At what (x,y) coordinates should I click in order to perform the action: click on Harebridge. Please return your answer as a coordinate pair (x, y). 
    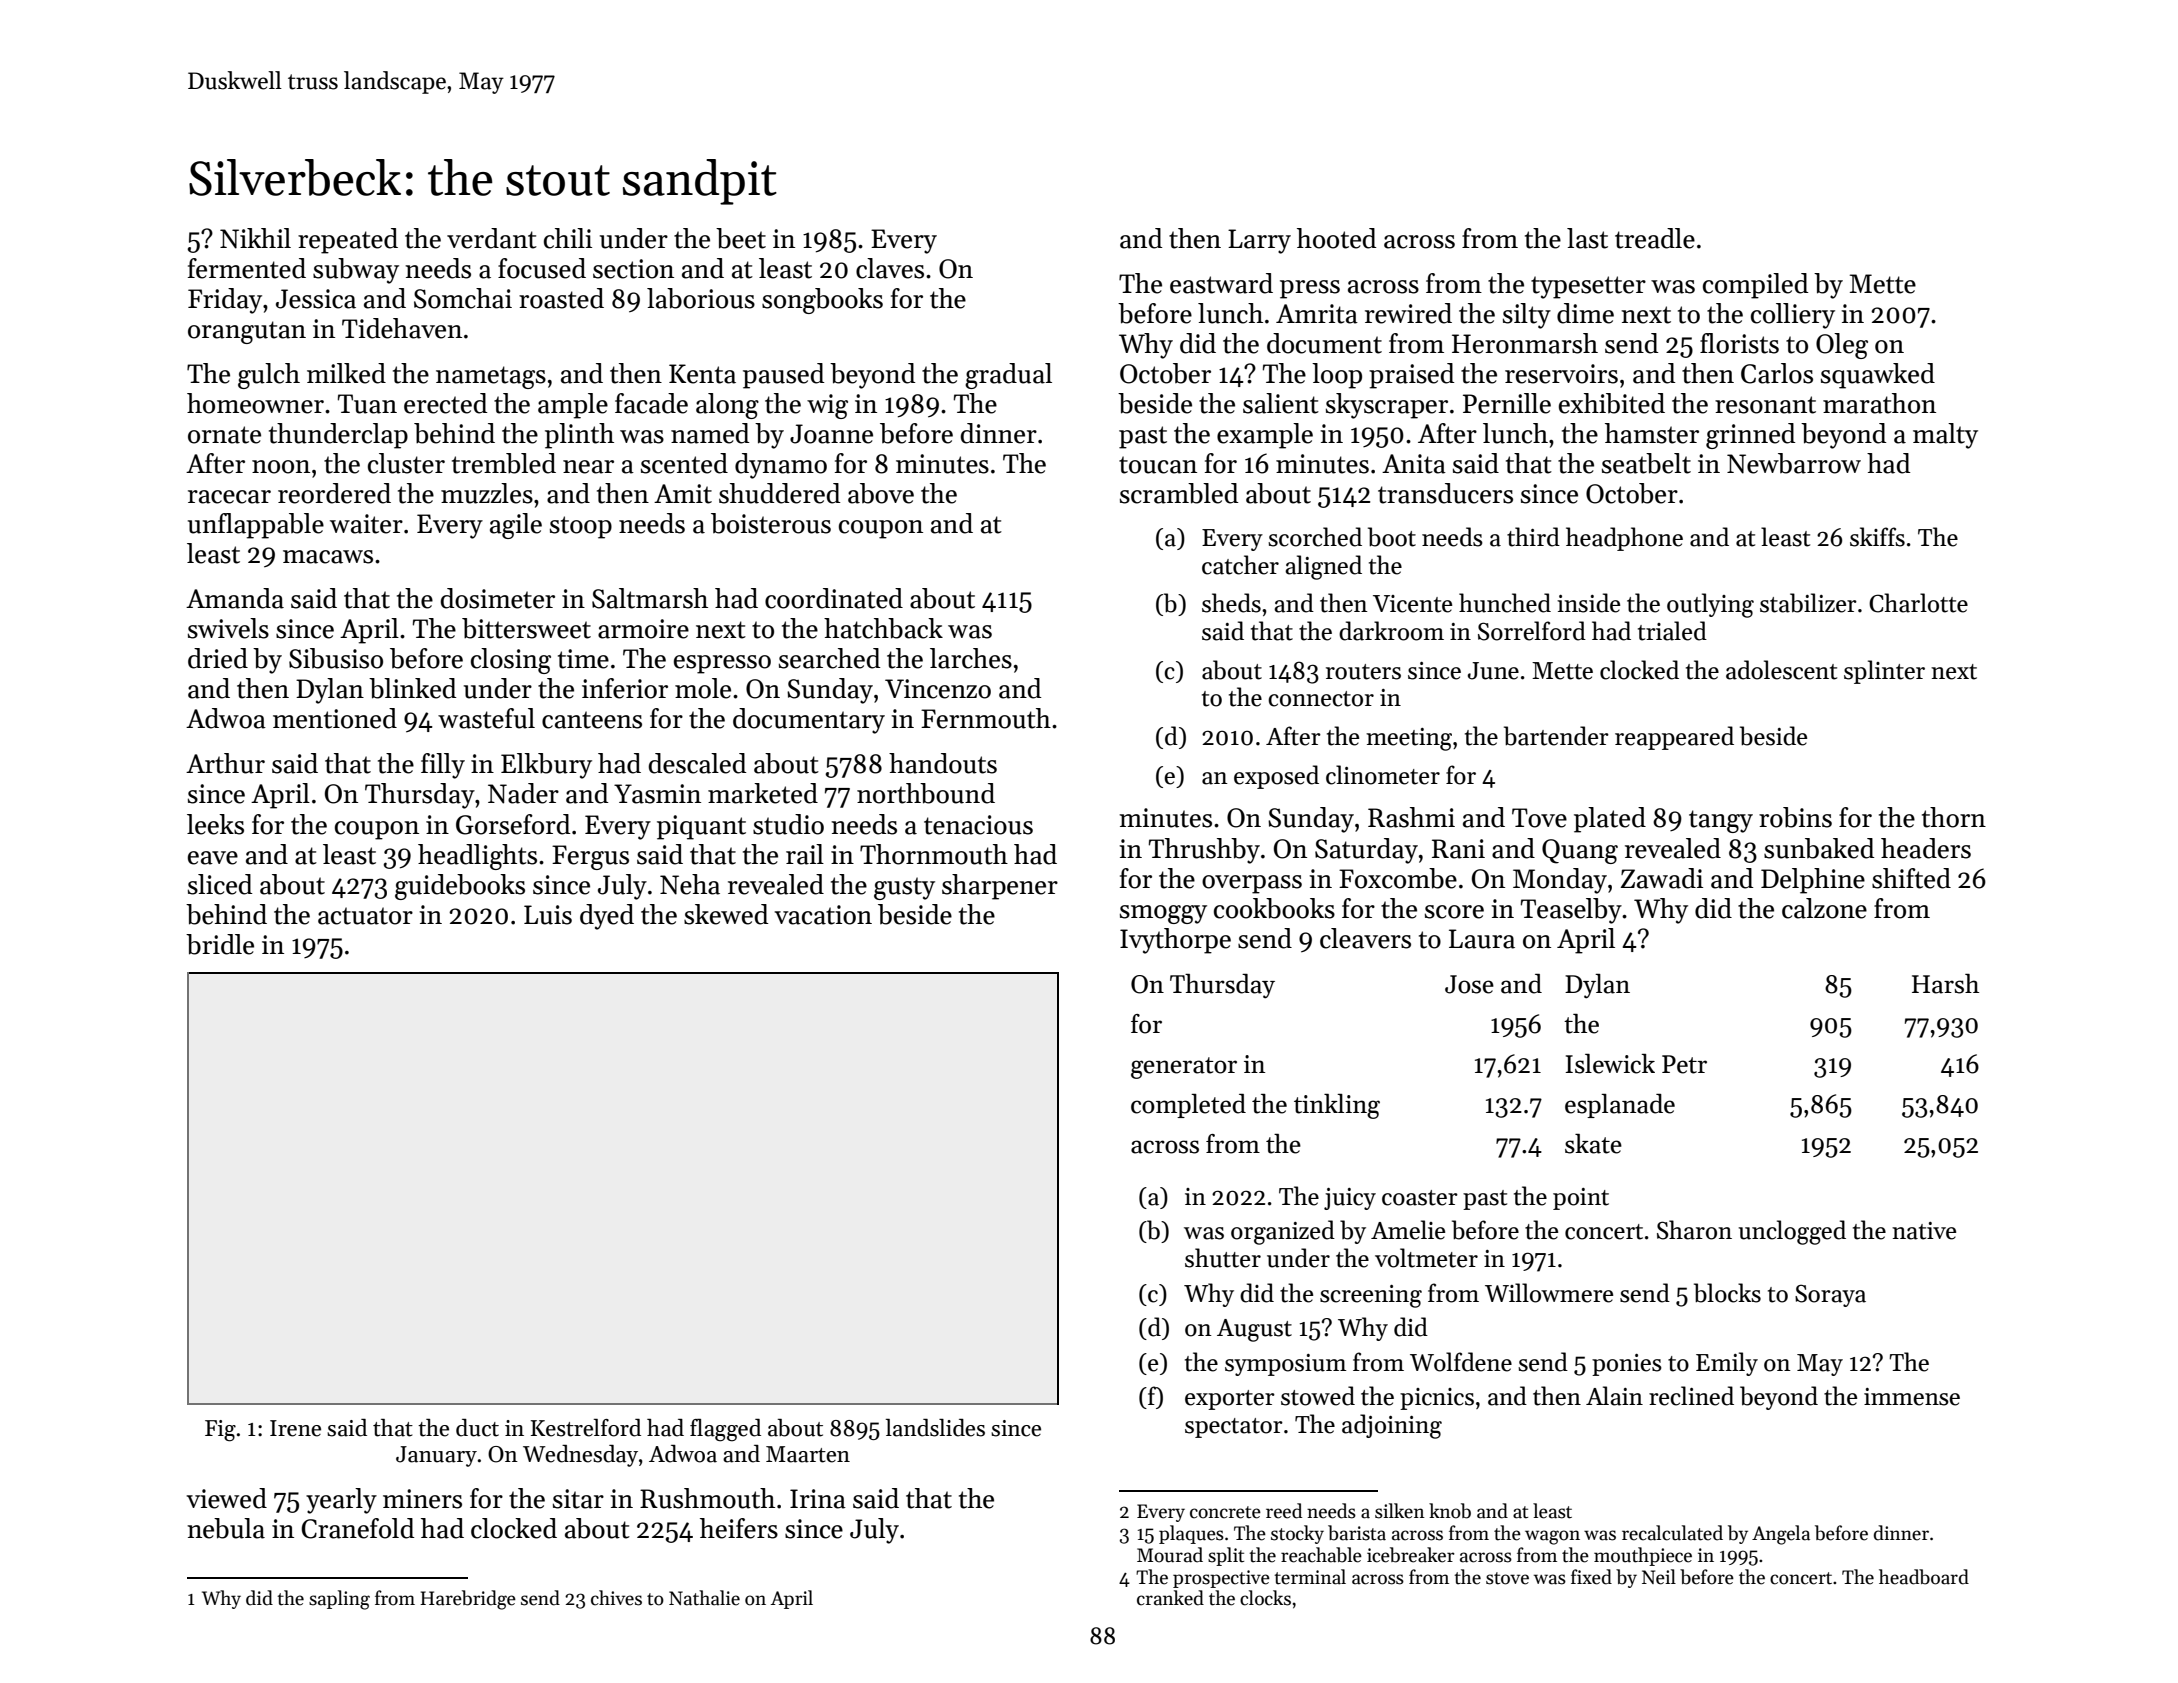
    Looking at the image, I should click on (468, 1600).
